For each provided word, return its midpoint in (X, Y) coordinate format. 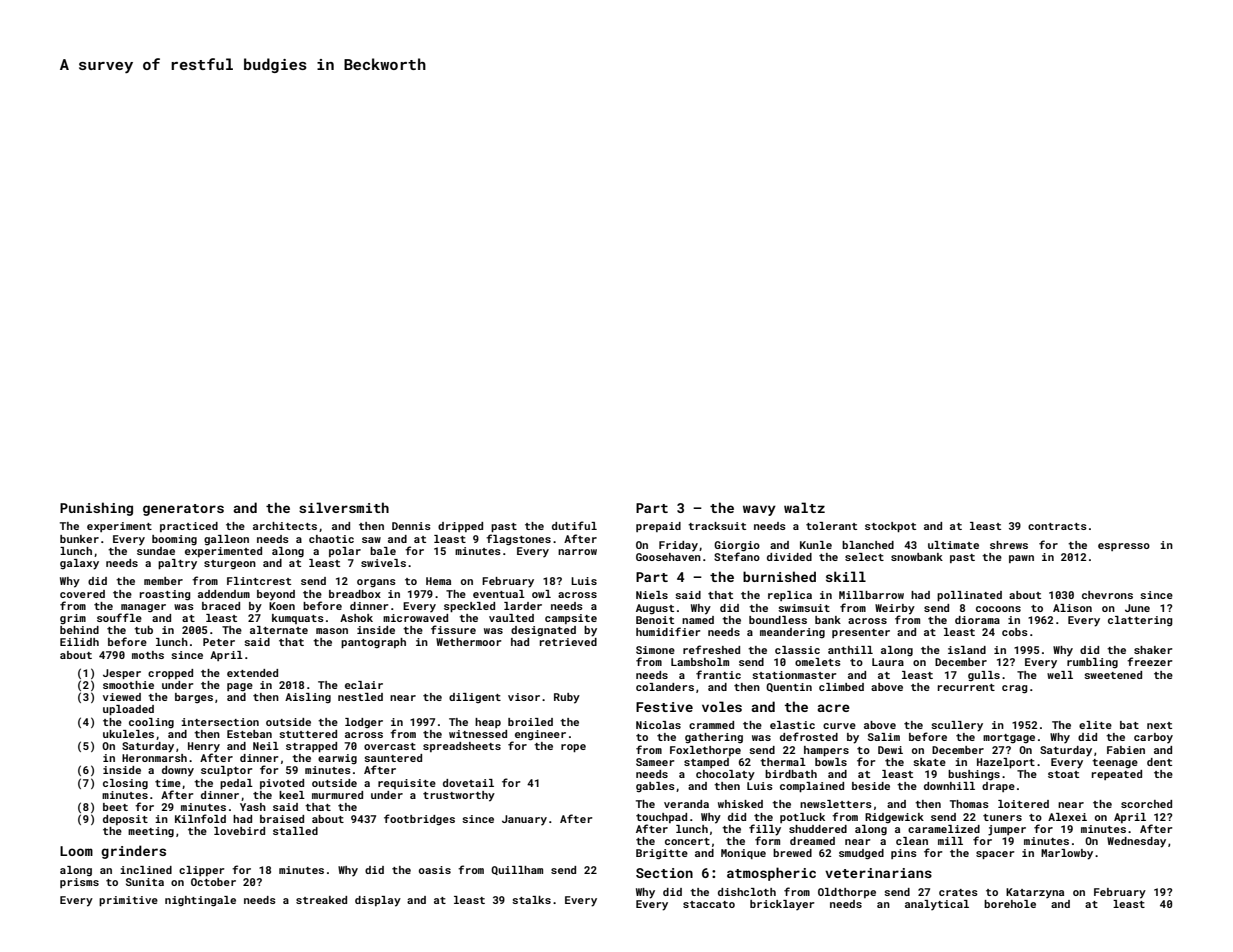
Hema (438, 581)
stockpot (890, 527)
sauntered (393, 758)
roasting (165, 595)
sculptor (227, 771)
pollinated (969, 596)
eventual (499, 594)
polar (345, 552)
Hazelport (1006, 763)
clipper (202, 871)
